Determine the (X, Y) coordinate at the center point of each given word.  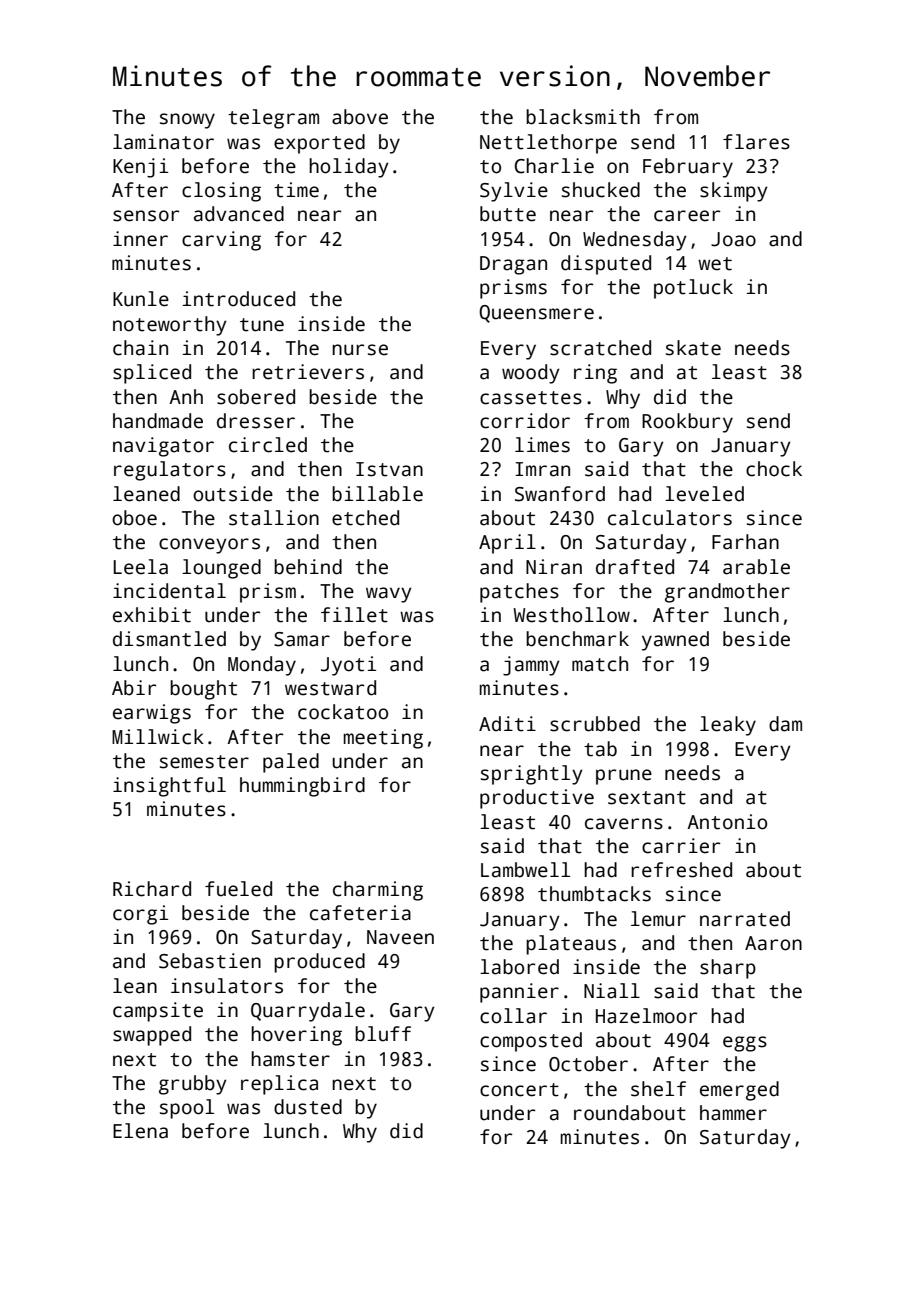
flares (756, 142)
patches (519, 593)
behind (308, 567)
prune (624, 777)
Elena (140, 1131)
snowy (187, 121)
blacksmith (583, 117)
